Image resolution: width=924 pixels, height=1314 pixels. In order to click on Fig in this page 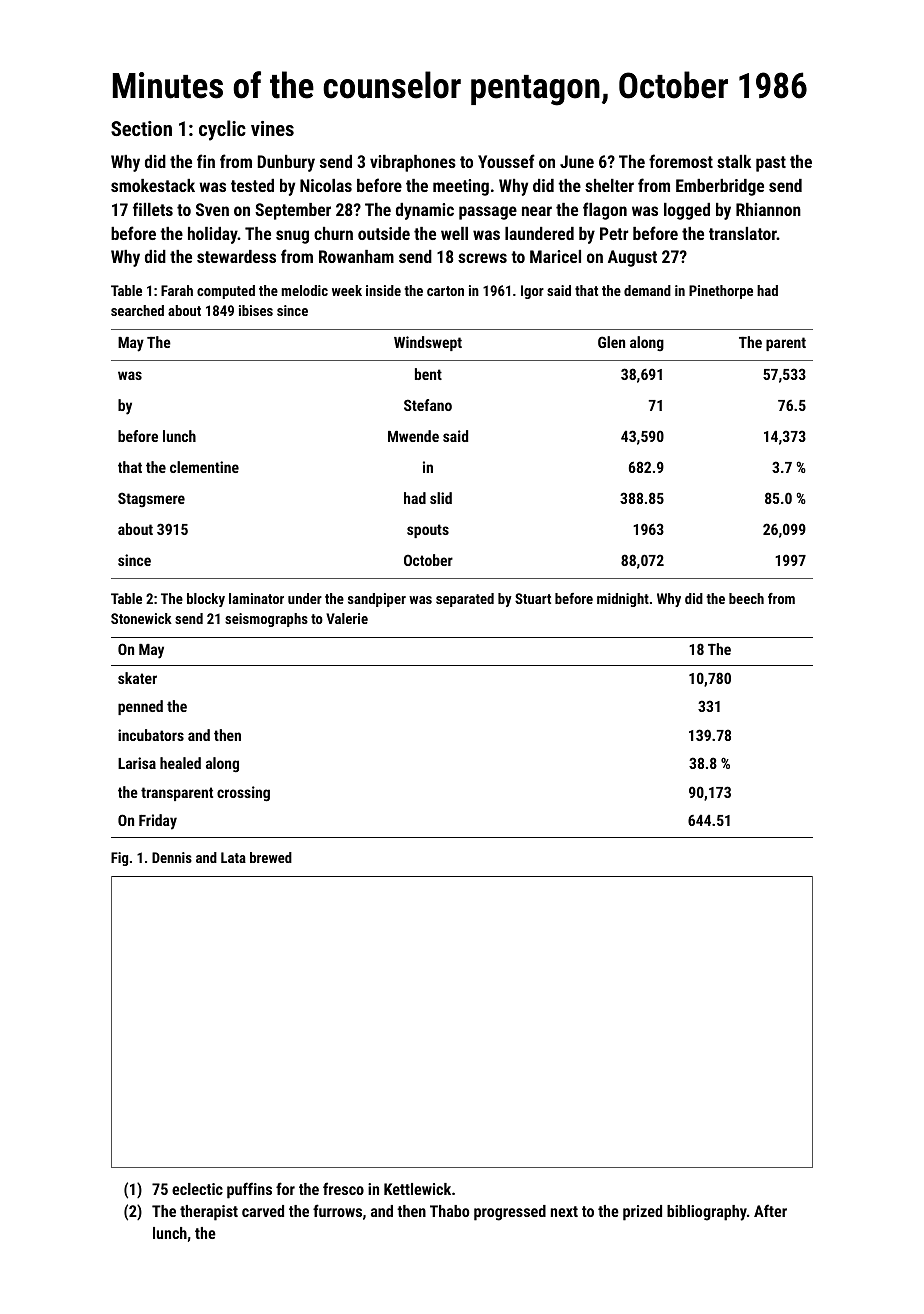, I will do `click(119, 859)`.
